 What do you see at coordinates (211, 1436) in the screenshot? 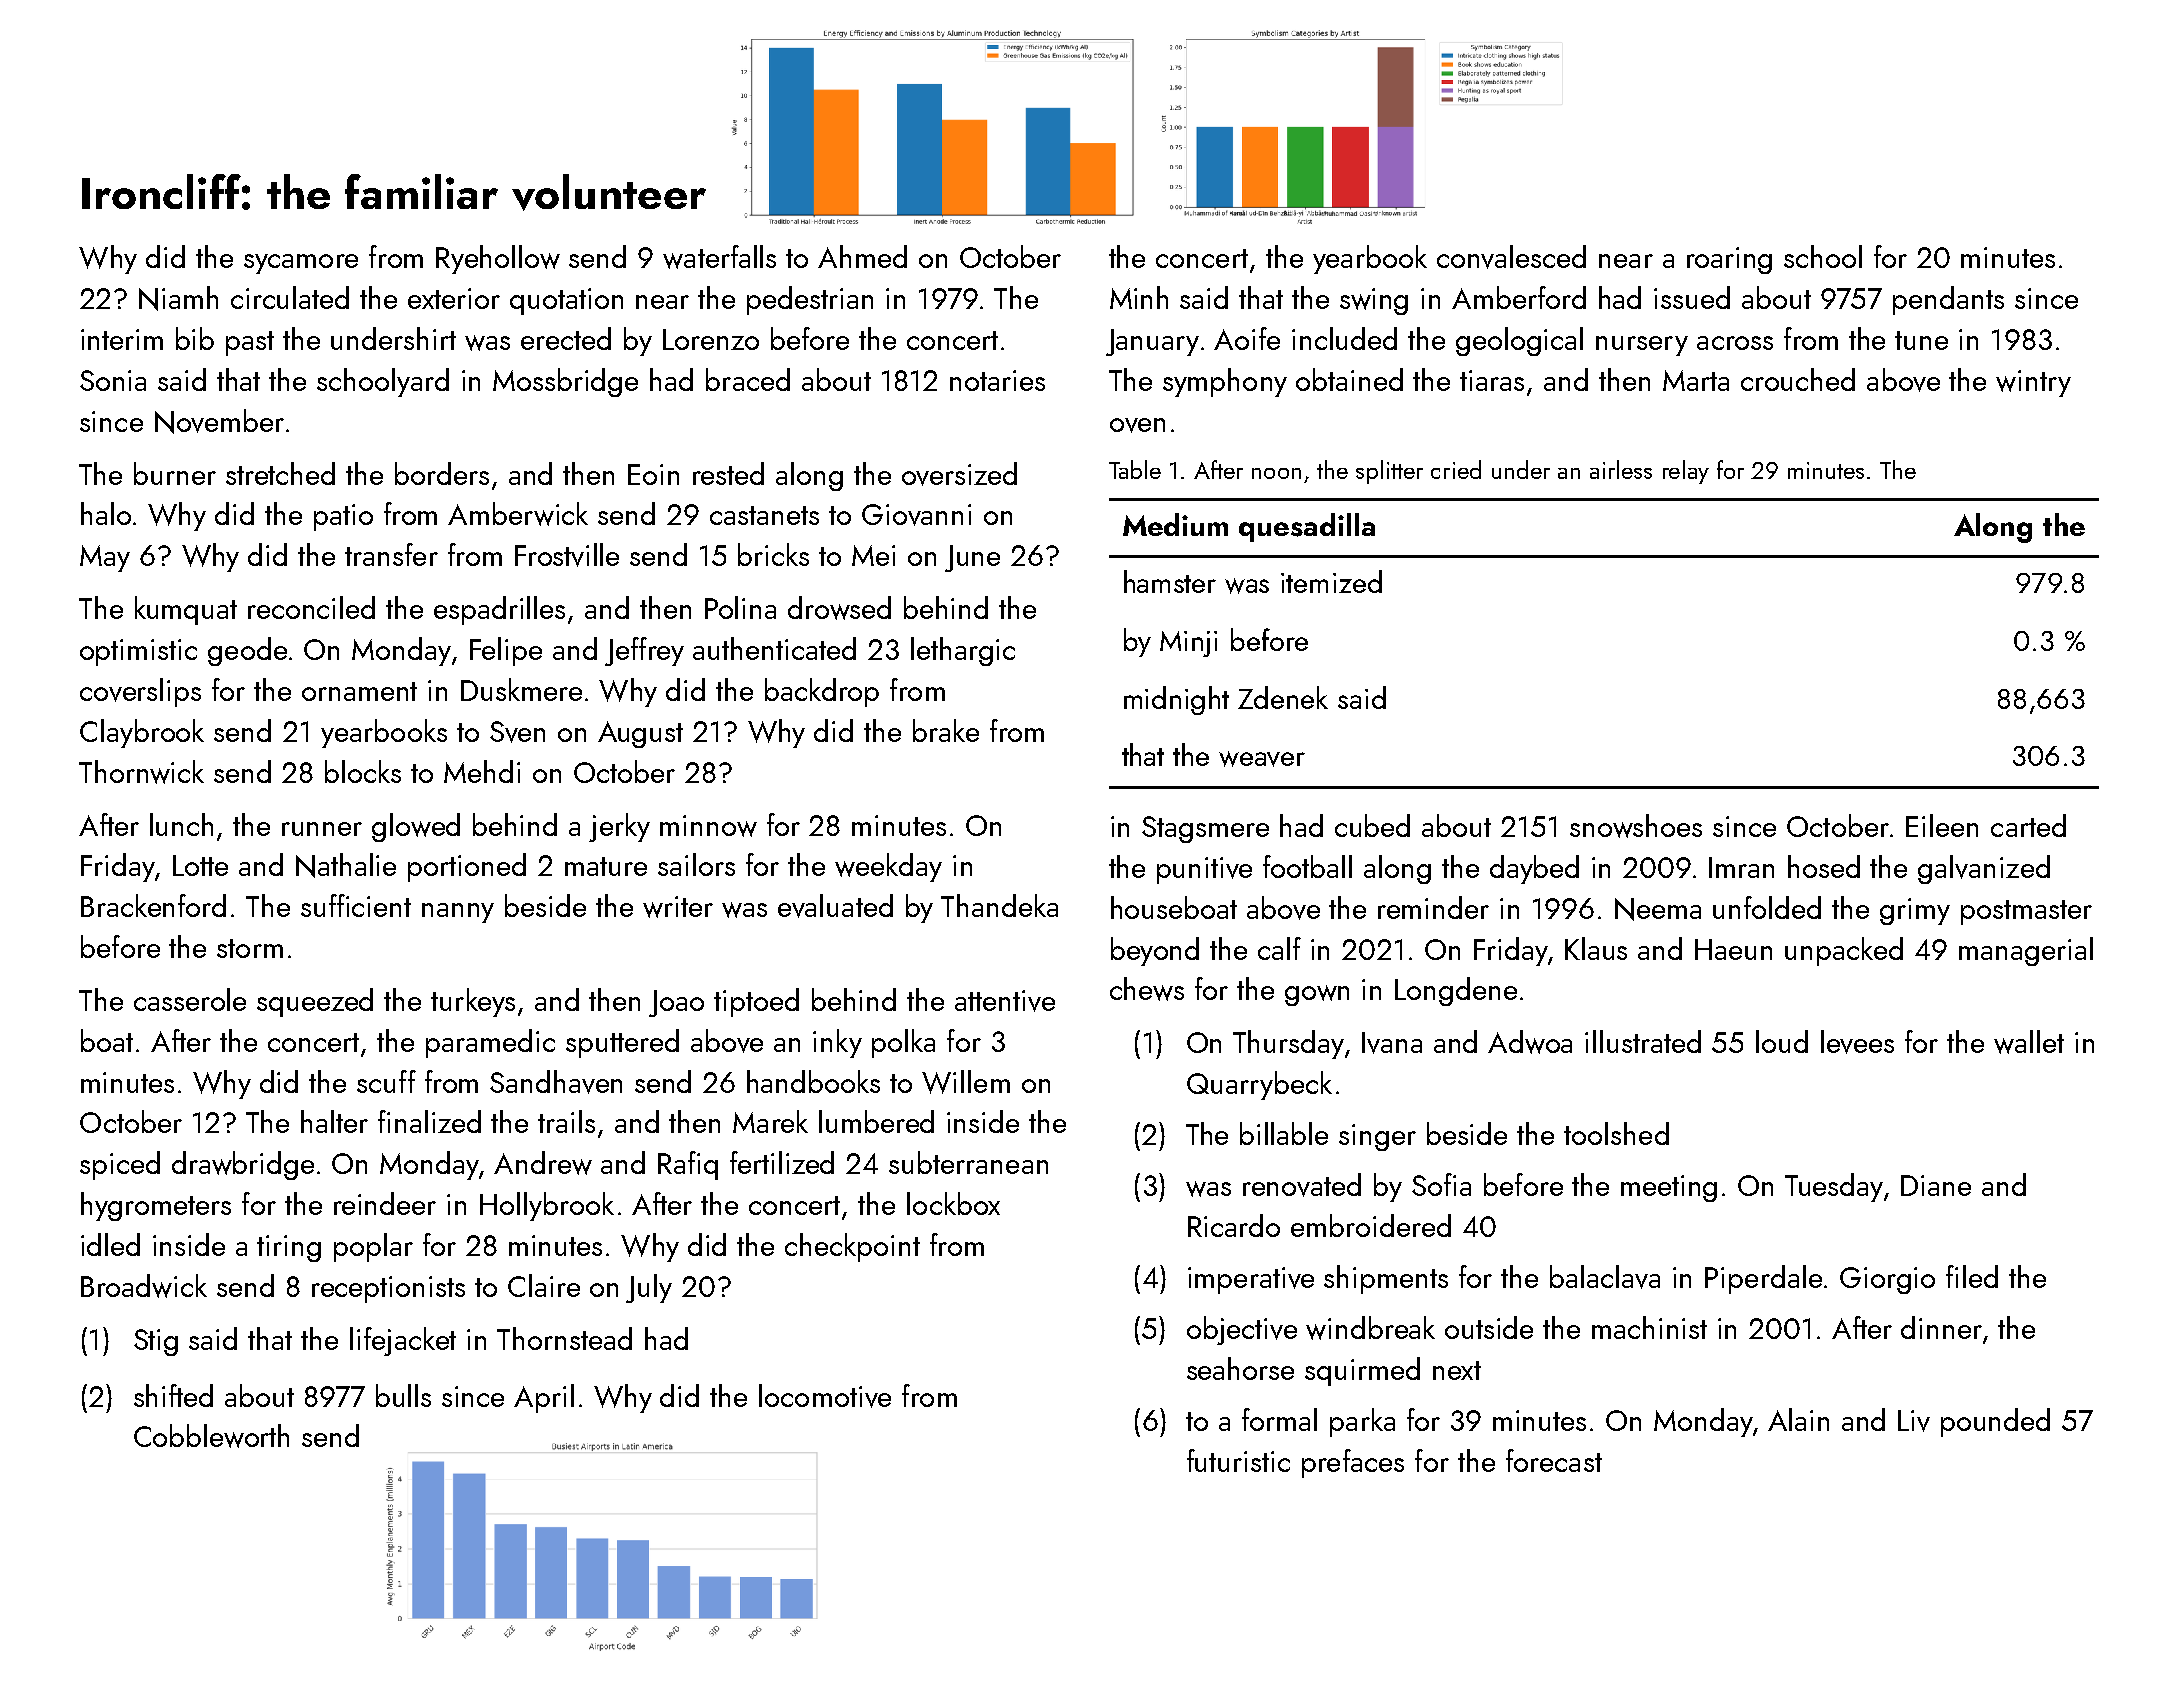
I see `Cobbleworth` at bounding box center [211, 1436].
